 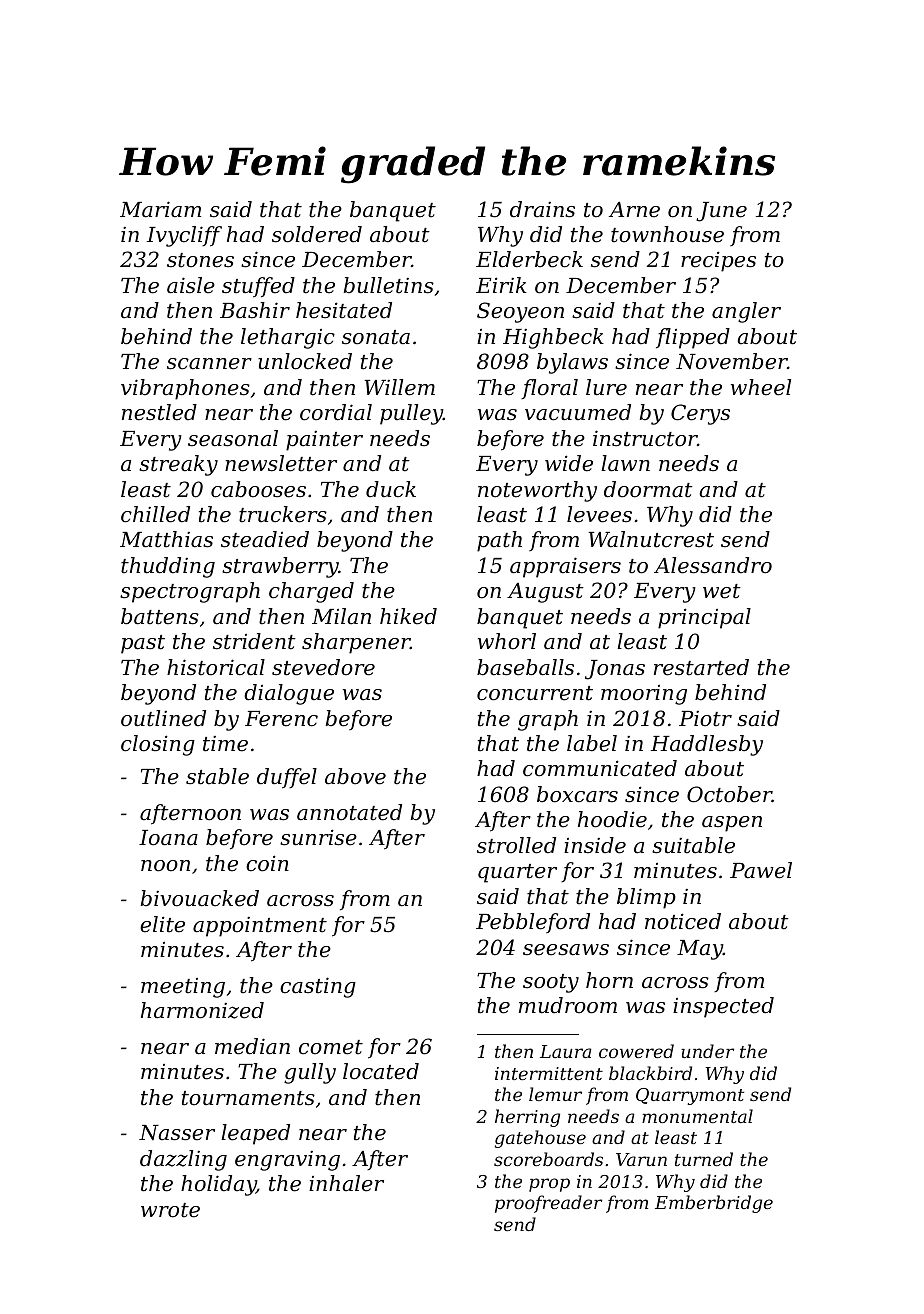 I want to click on bulletins, so click(x=389, y=285).
